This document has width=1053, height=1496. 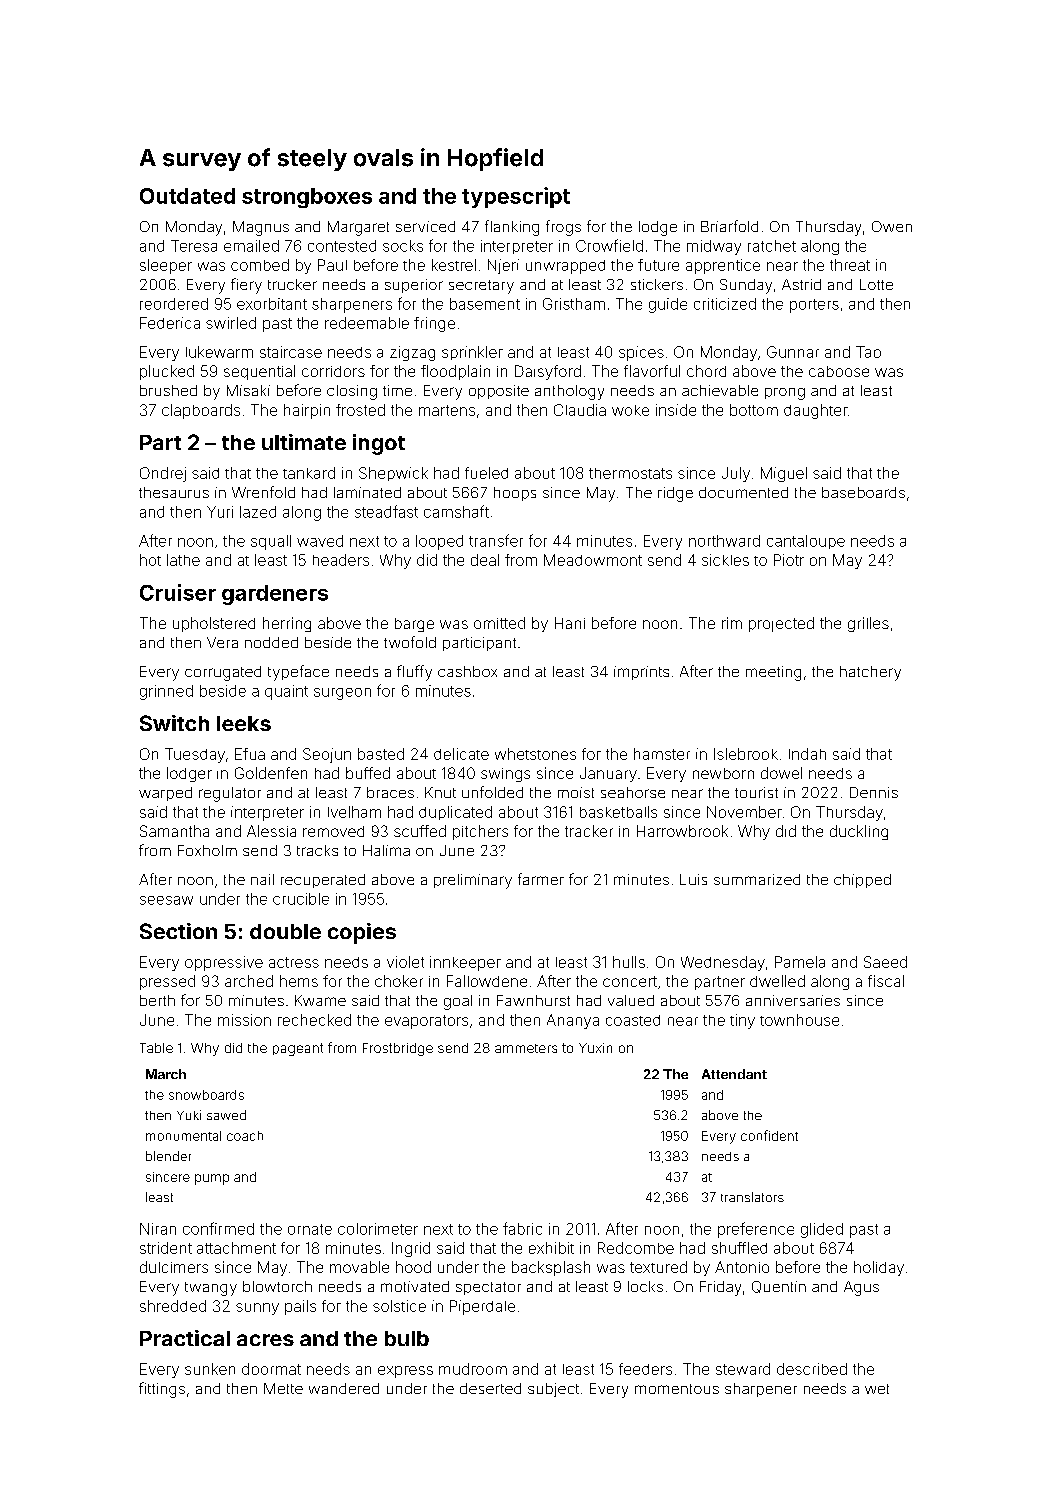 I want to click on pails, so click(x=300, y=1307).
